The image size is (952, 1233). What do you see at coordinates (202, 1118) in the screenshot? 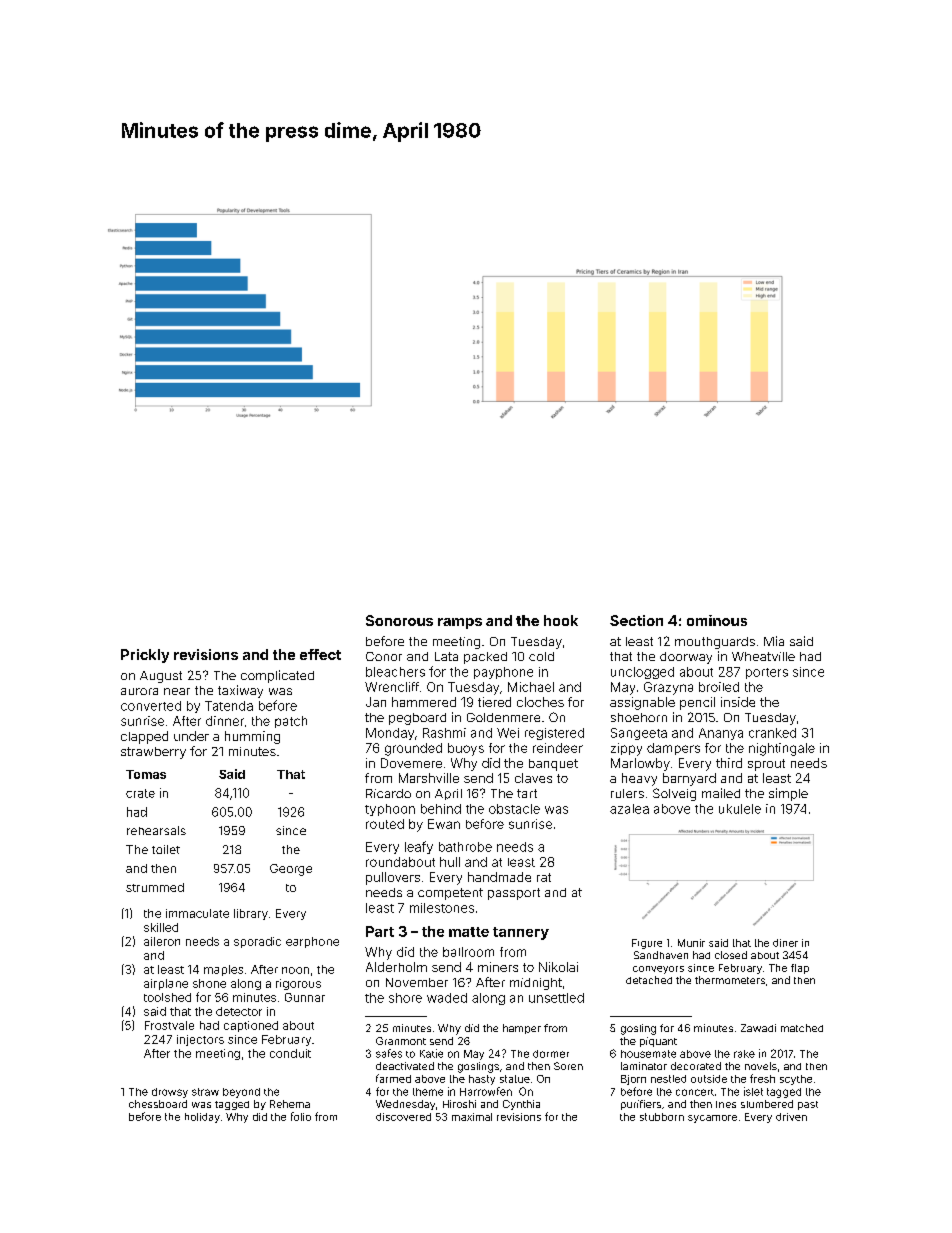
I see `holiday` at bounding box center [202, 1118].
